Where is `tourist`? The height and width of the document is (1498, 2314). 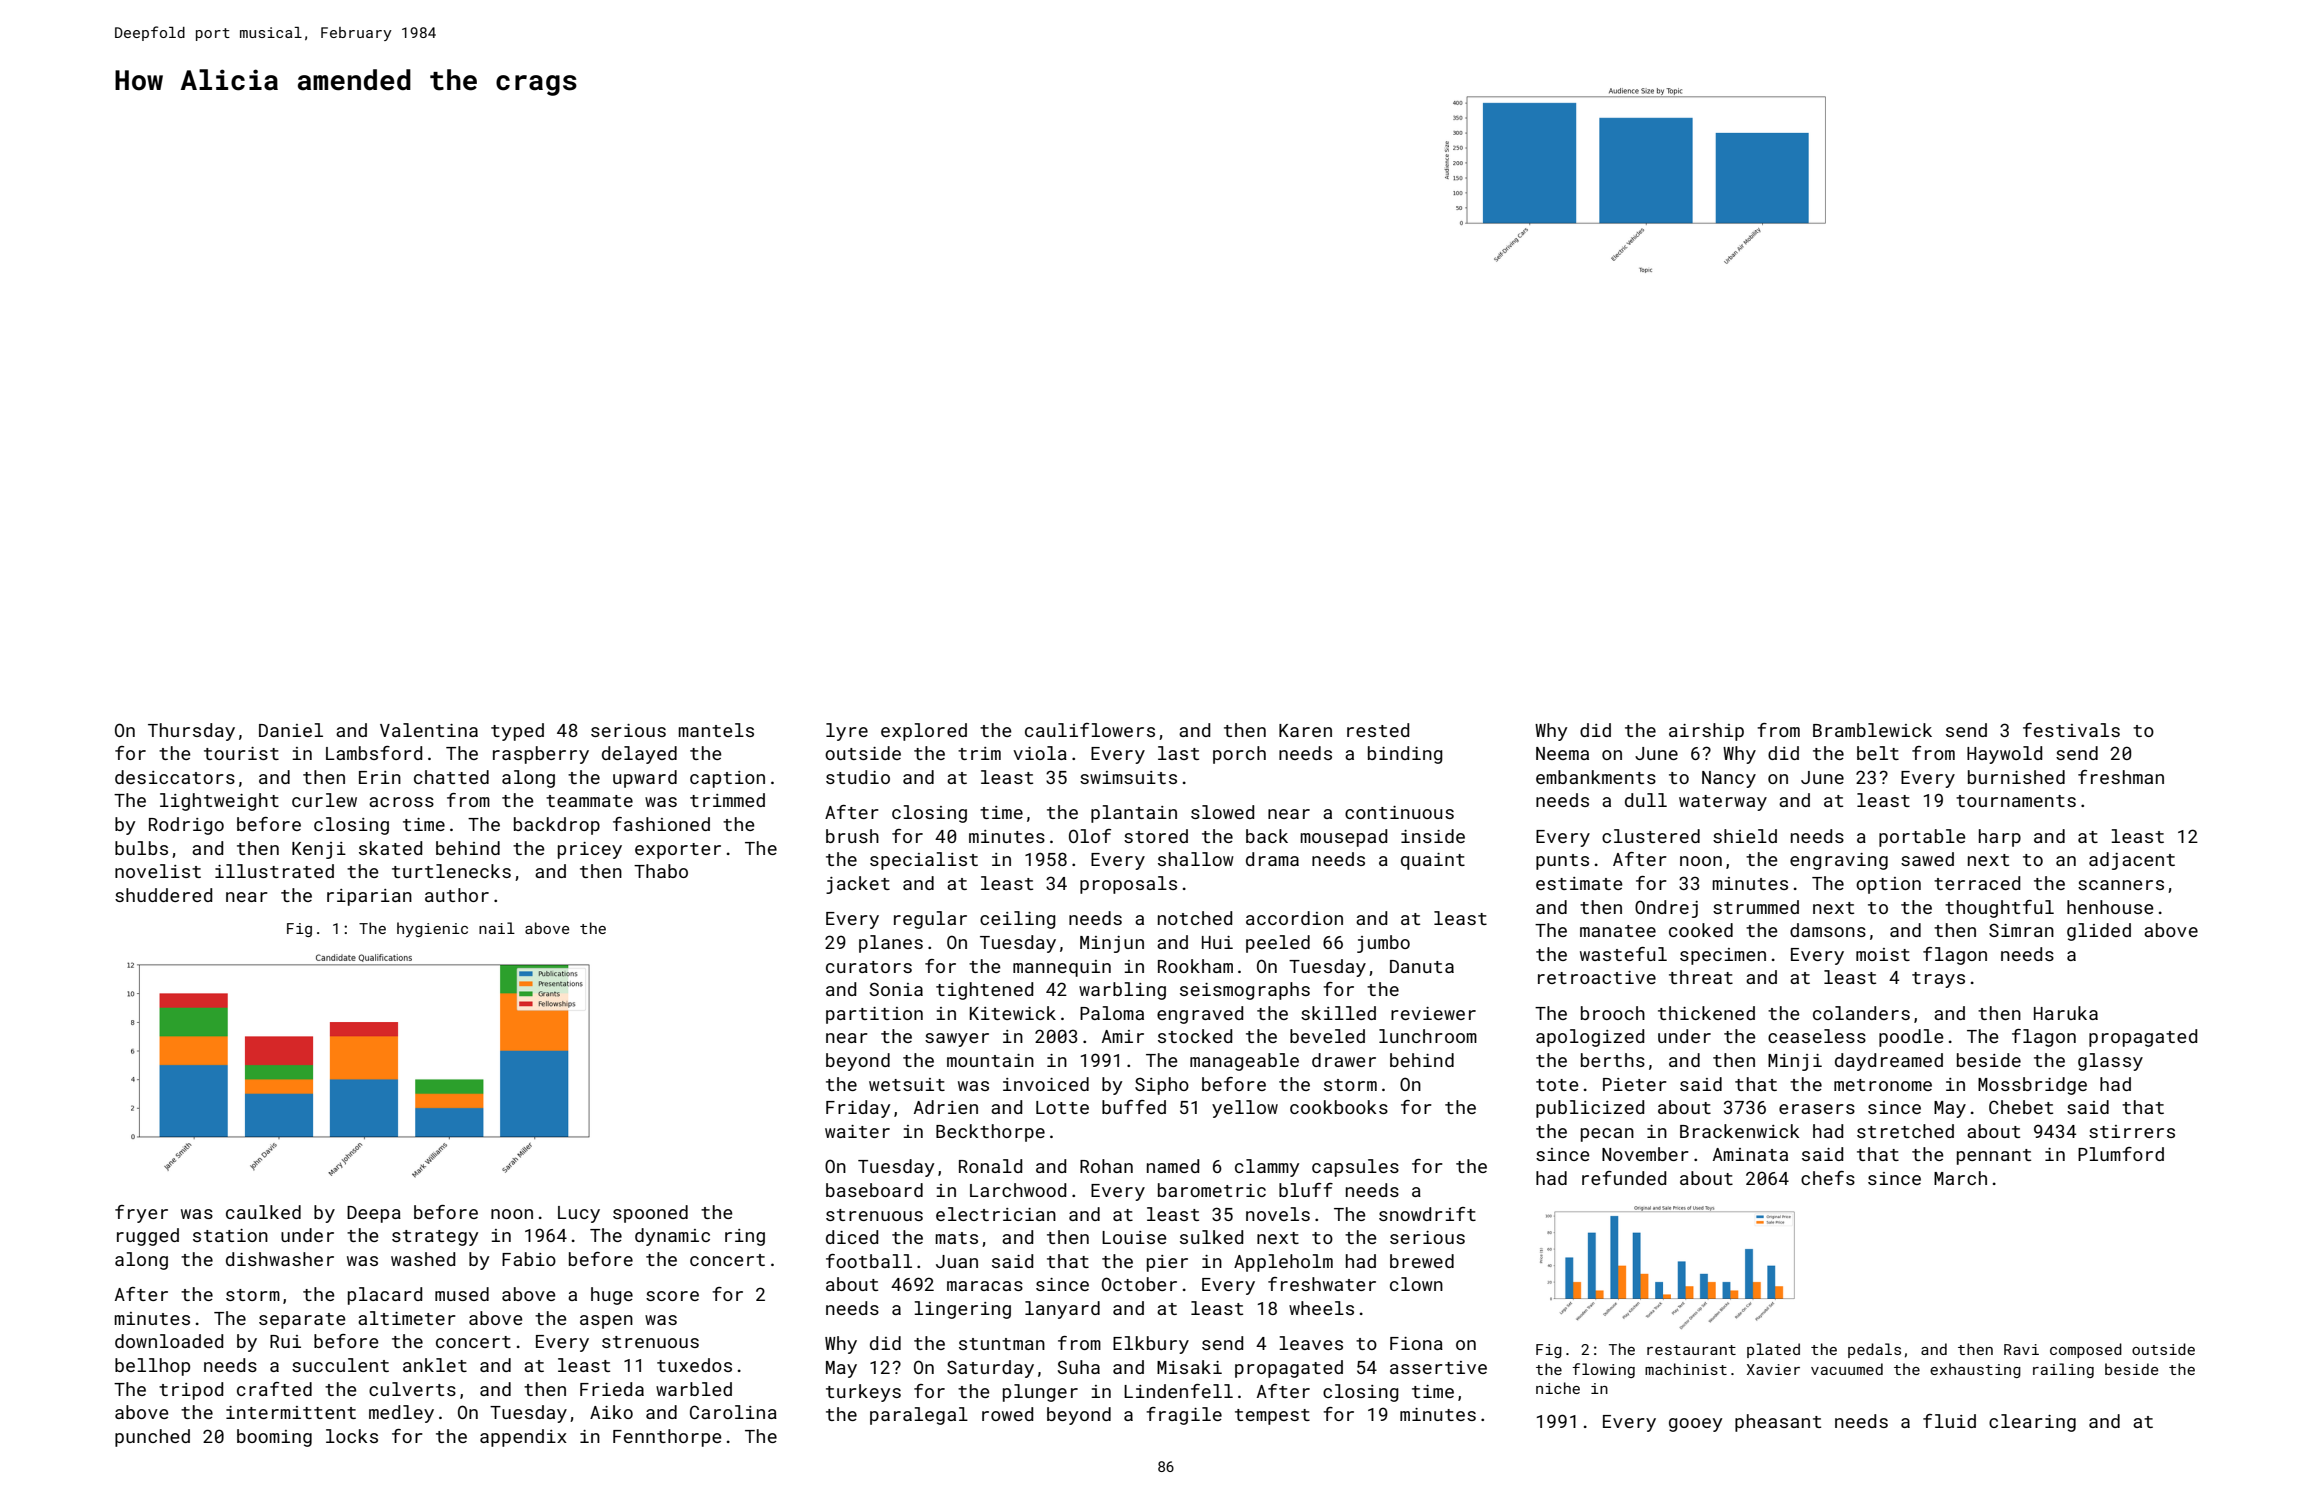 tourist is located at coordinates (241, 753).
